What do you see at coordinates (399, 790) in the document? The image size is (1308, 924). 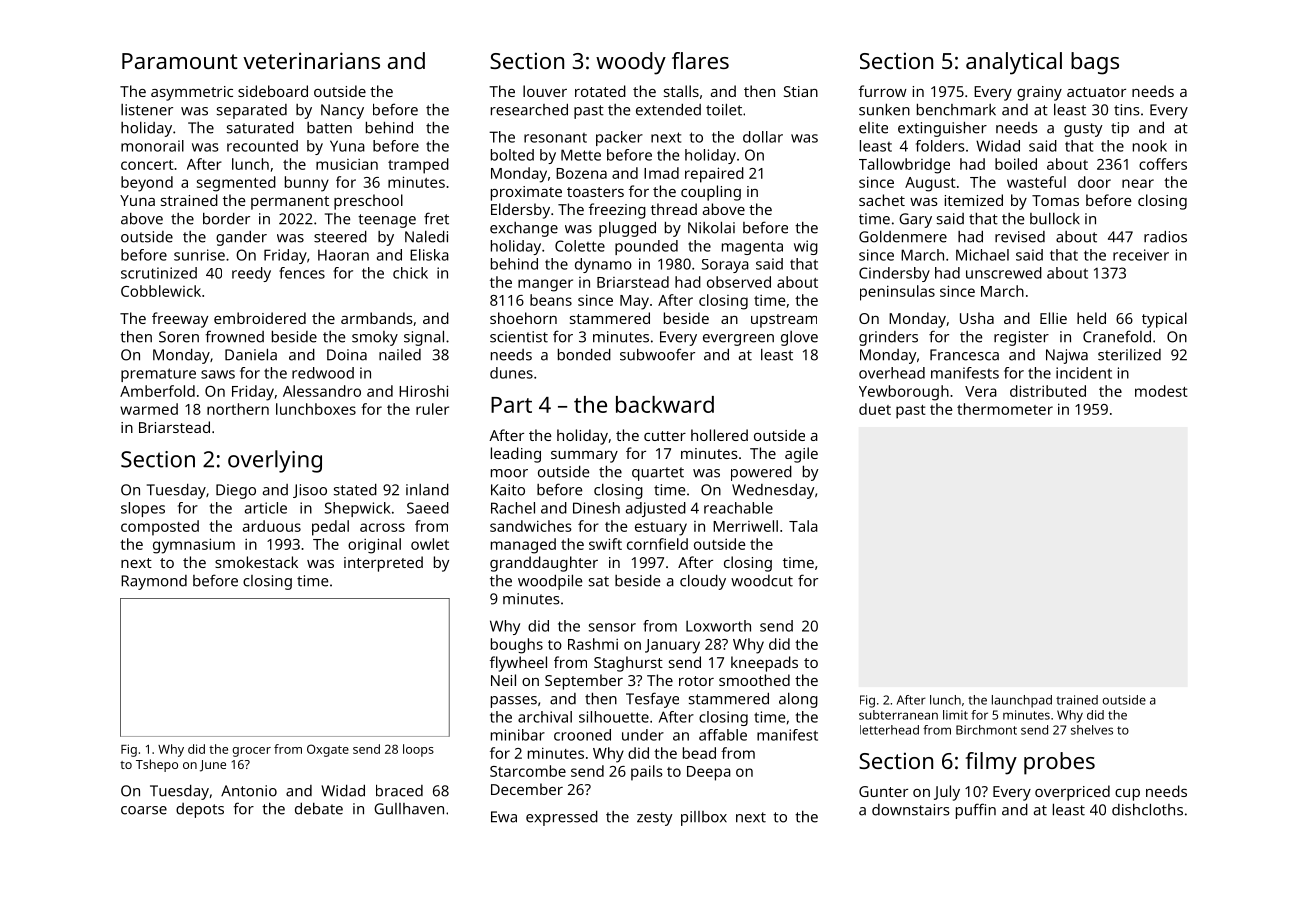 I see `braced` at bounding box center [399, 790].
